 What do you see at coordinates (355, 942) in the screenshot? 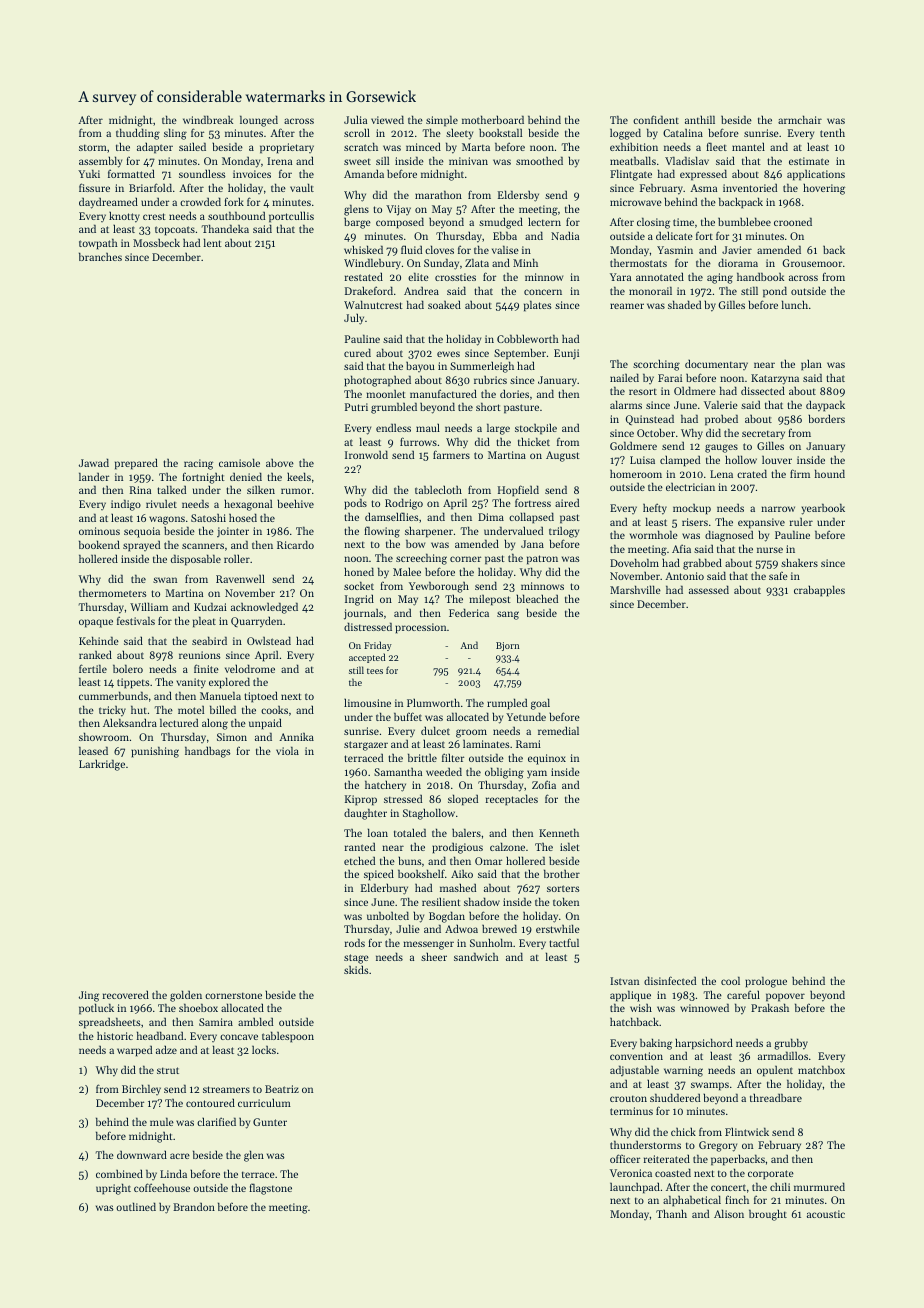
I see `rods` at bounding box center [355, 942].
